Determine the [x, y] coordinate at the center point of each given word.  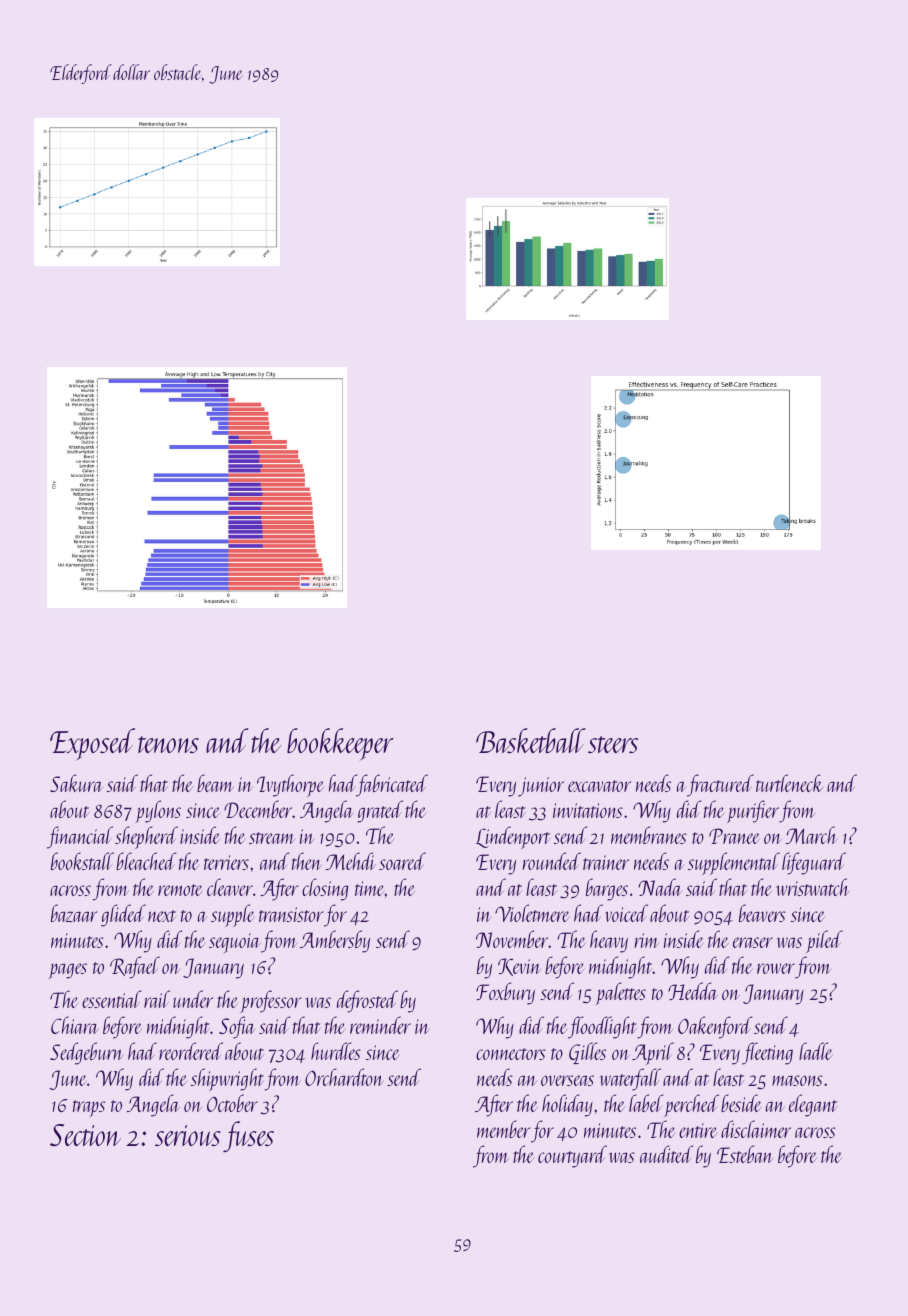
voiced [626, 913]
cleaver [230, 887]
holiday [567, 1105]
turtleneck [790, 783]
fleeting [767, 1053]
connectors [511, 1054]
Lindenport [513, 837]
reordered [191, 1051]
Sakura [76, 783]
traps [89, 1108]
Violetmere [532, 913]
